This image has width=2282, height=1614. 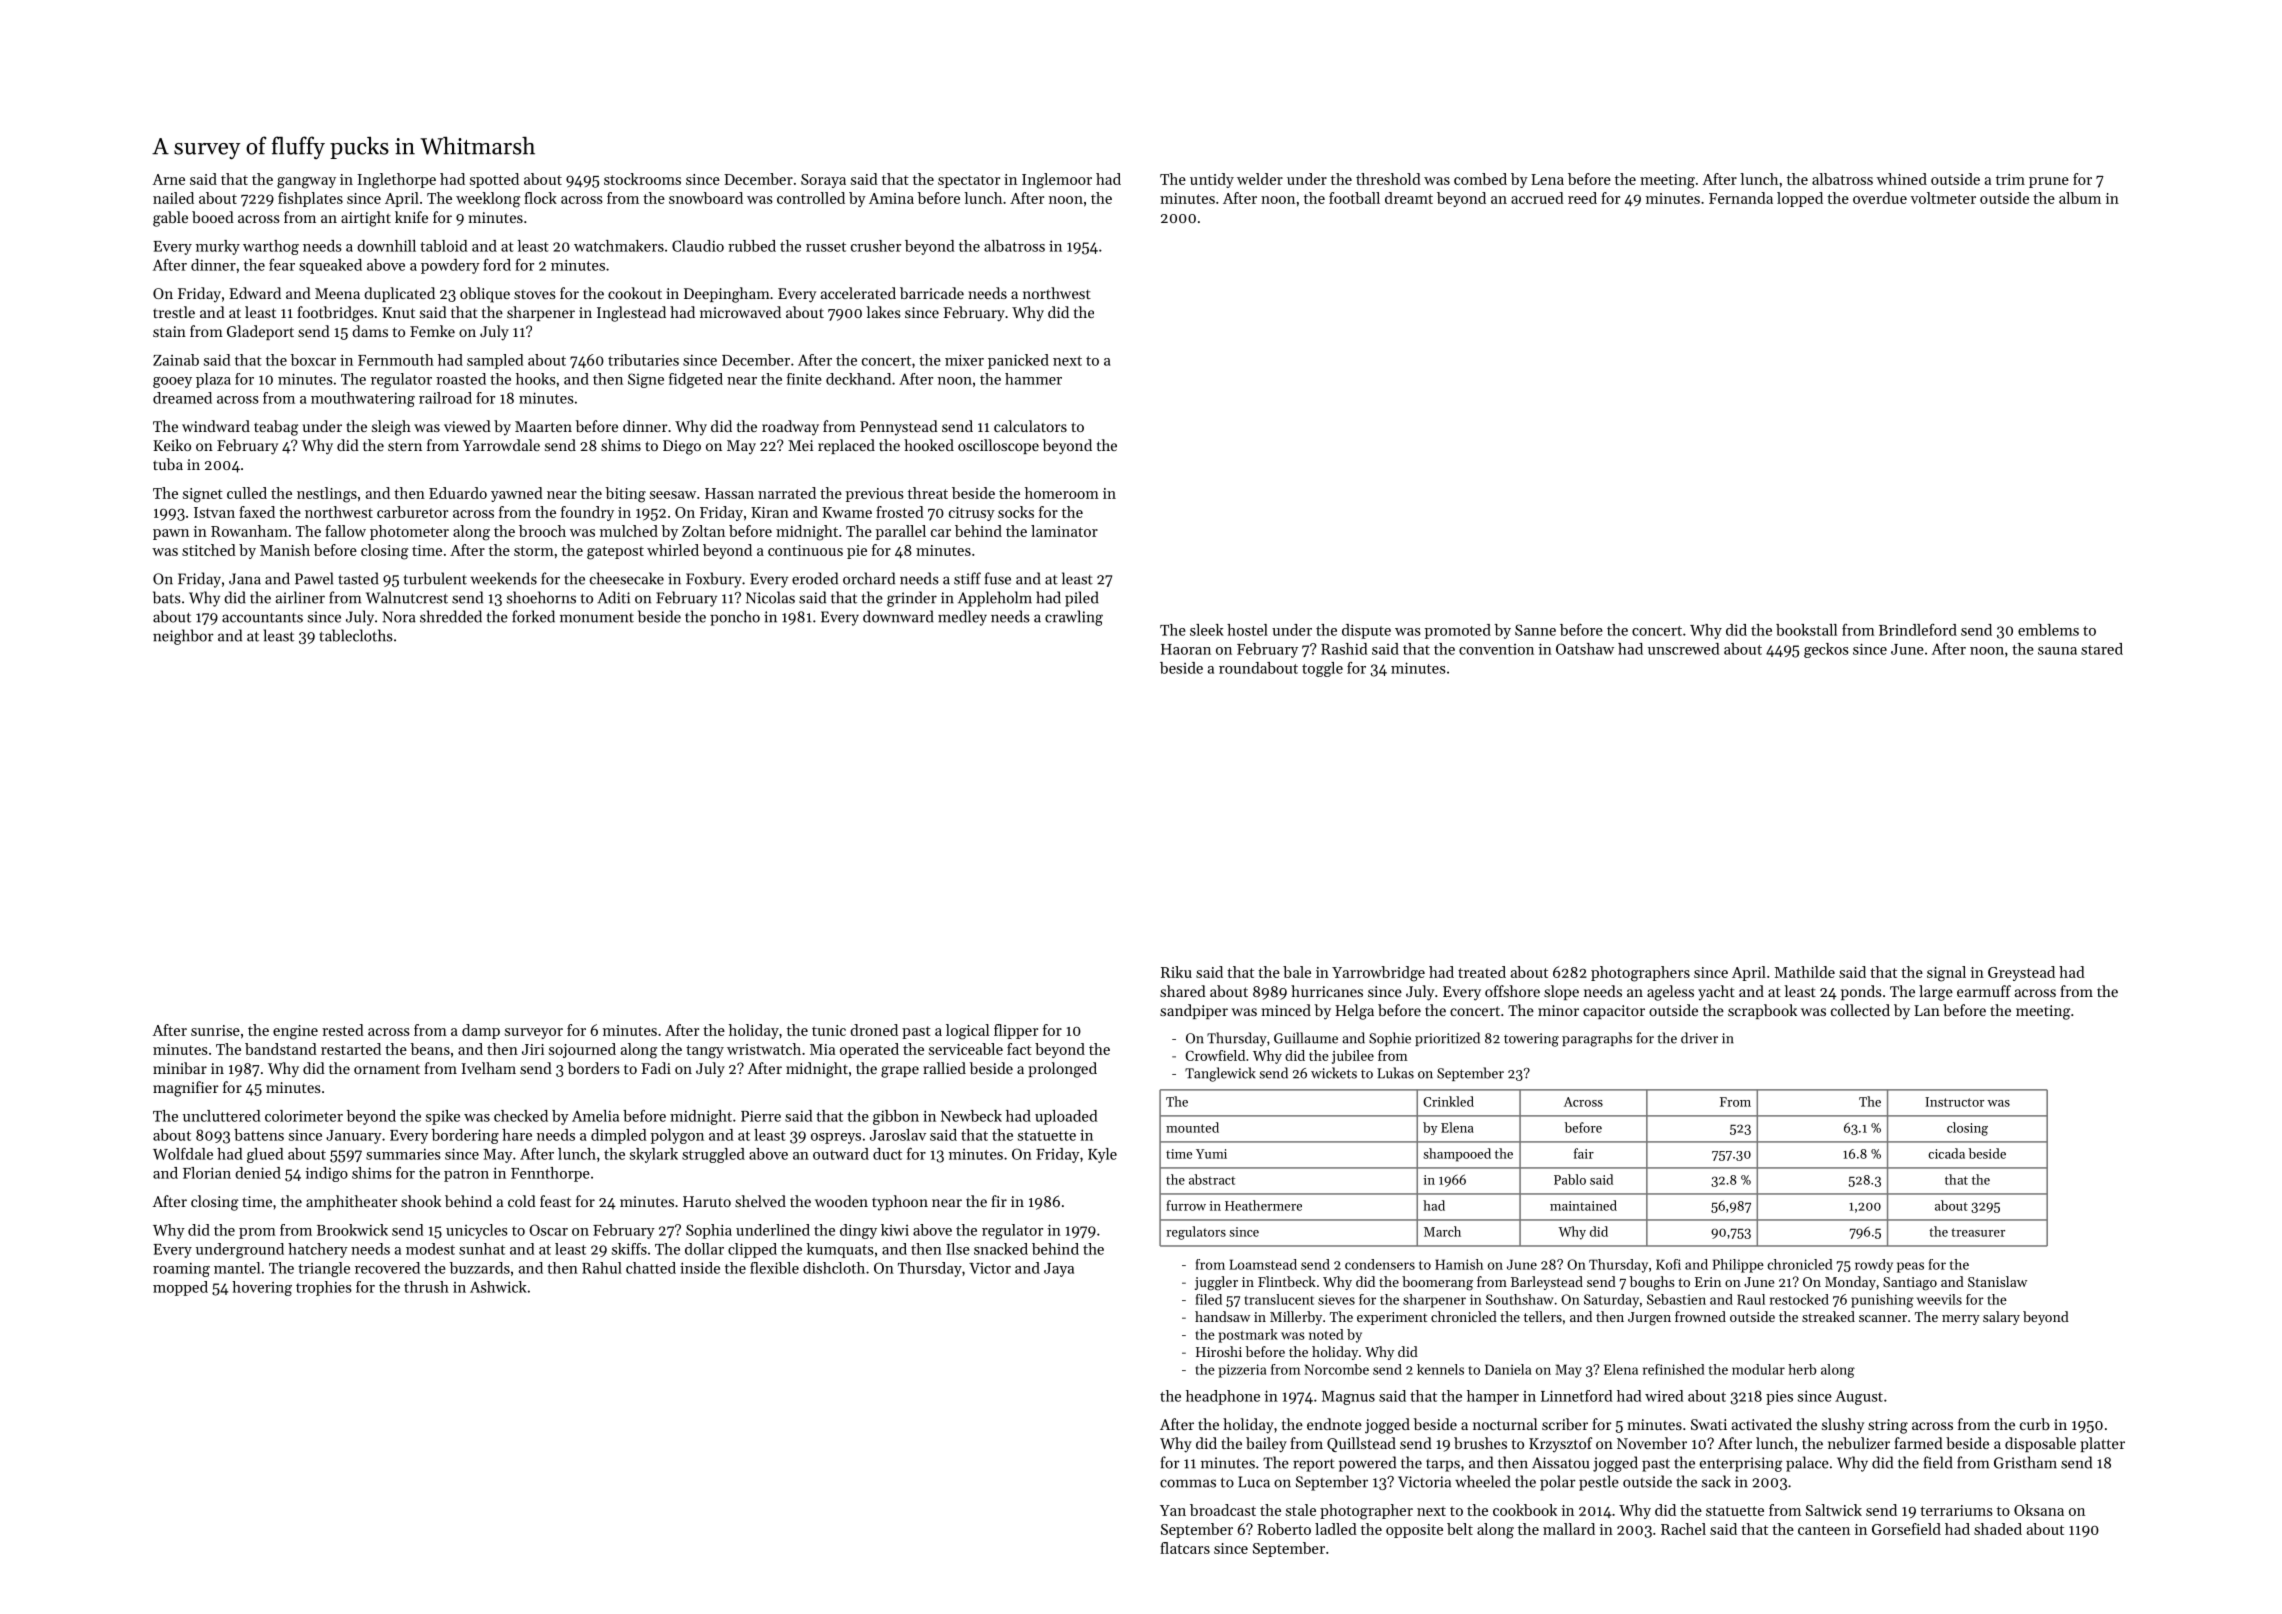 What do you see at coordinates (343, 1030) in the image?
I see `rested` at bounding box center [343, 1030].
